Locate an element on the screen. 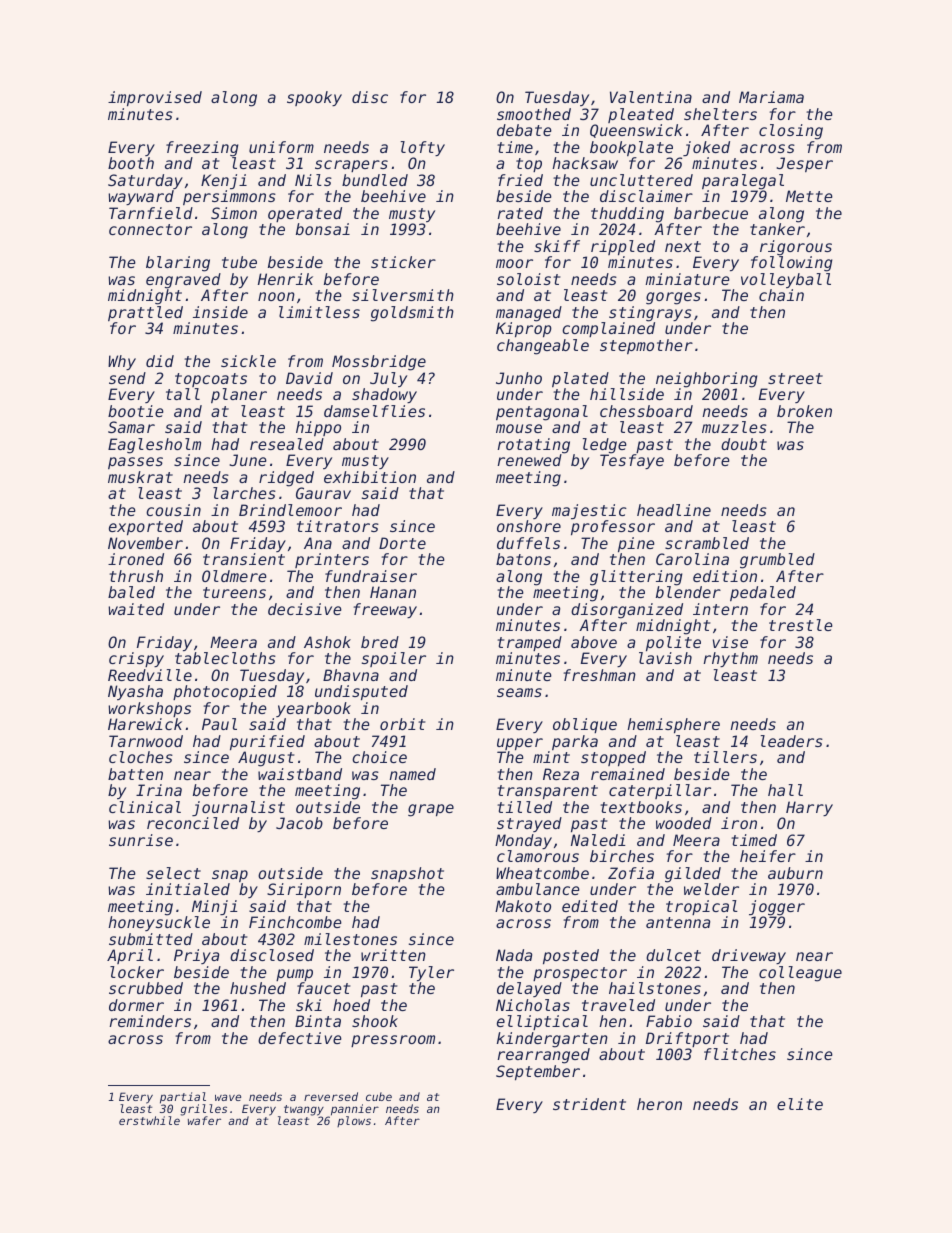 The image size is (952, 1233). transient is located at coordinates (244, 559).
